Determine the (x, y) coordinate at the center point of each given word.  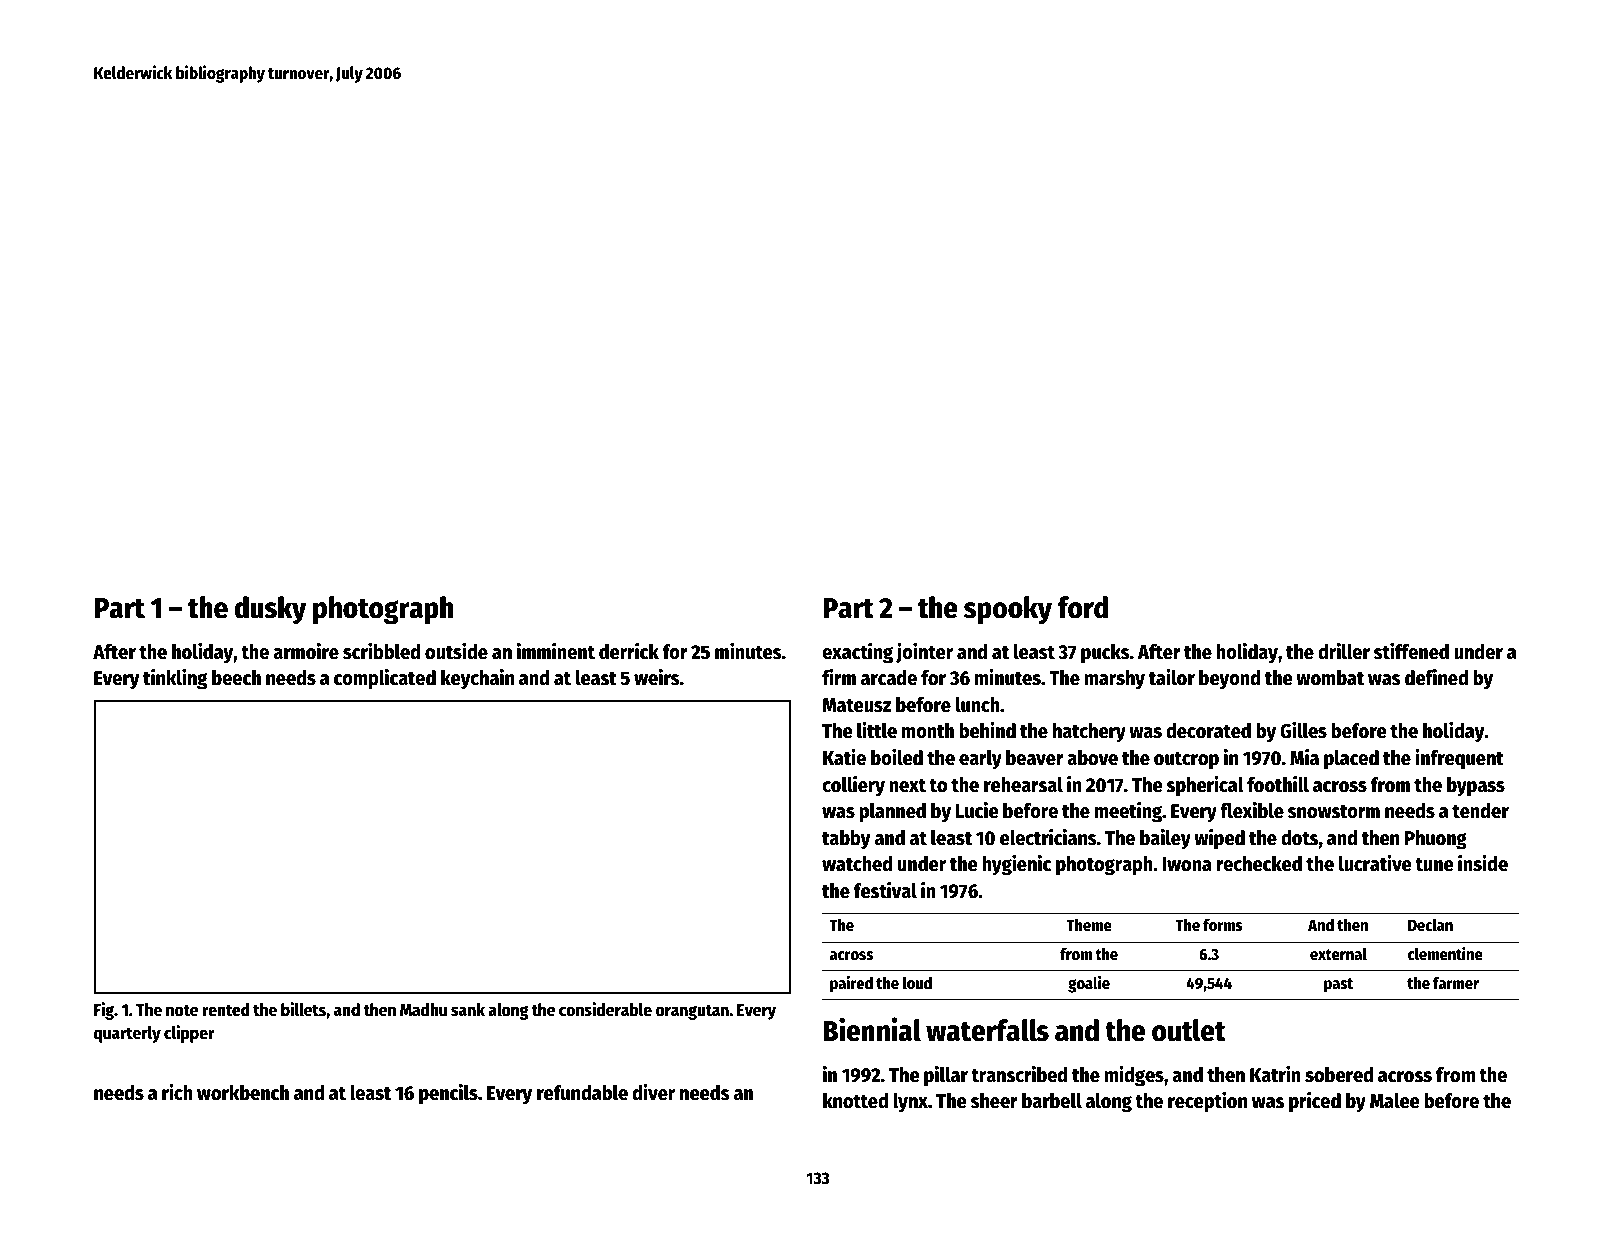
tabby (846, 840)
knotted (855, 1101)
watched (857, 864)
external (1338, 954)
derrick (629, 651)
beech (236, 678)
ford (1083, 607)
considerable (605, 1009)
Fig (104, 1011)
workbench (243, 1093)
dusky (270, 610)
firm (839, 677)
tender (1480, 811)
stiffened (1411, 651)
